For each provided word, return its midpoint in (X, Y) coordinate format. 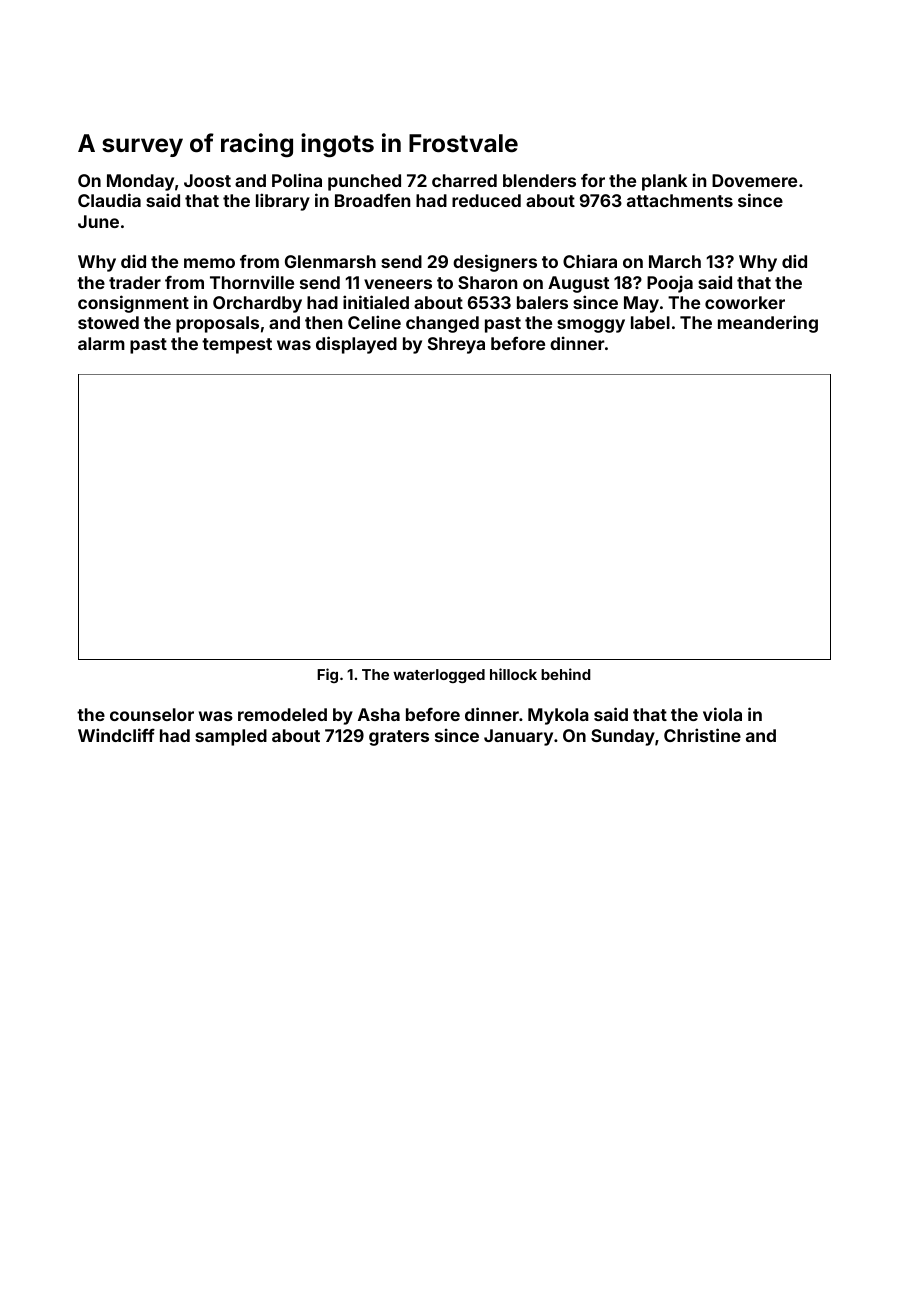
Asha (379, 714)
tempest (237, 346)
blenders (539, 180)
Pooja (670, 284)
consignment (133, 304)
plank (664, 182)
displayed (356, 345)
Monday (140, 182)
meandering (768, 324)
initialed (376, 302)
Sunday (623, 737)
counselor (152, 714)
